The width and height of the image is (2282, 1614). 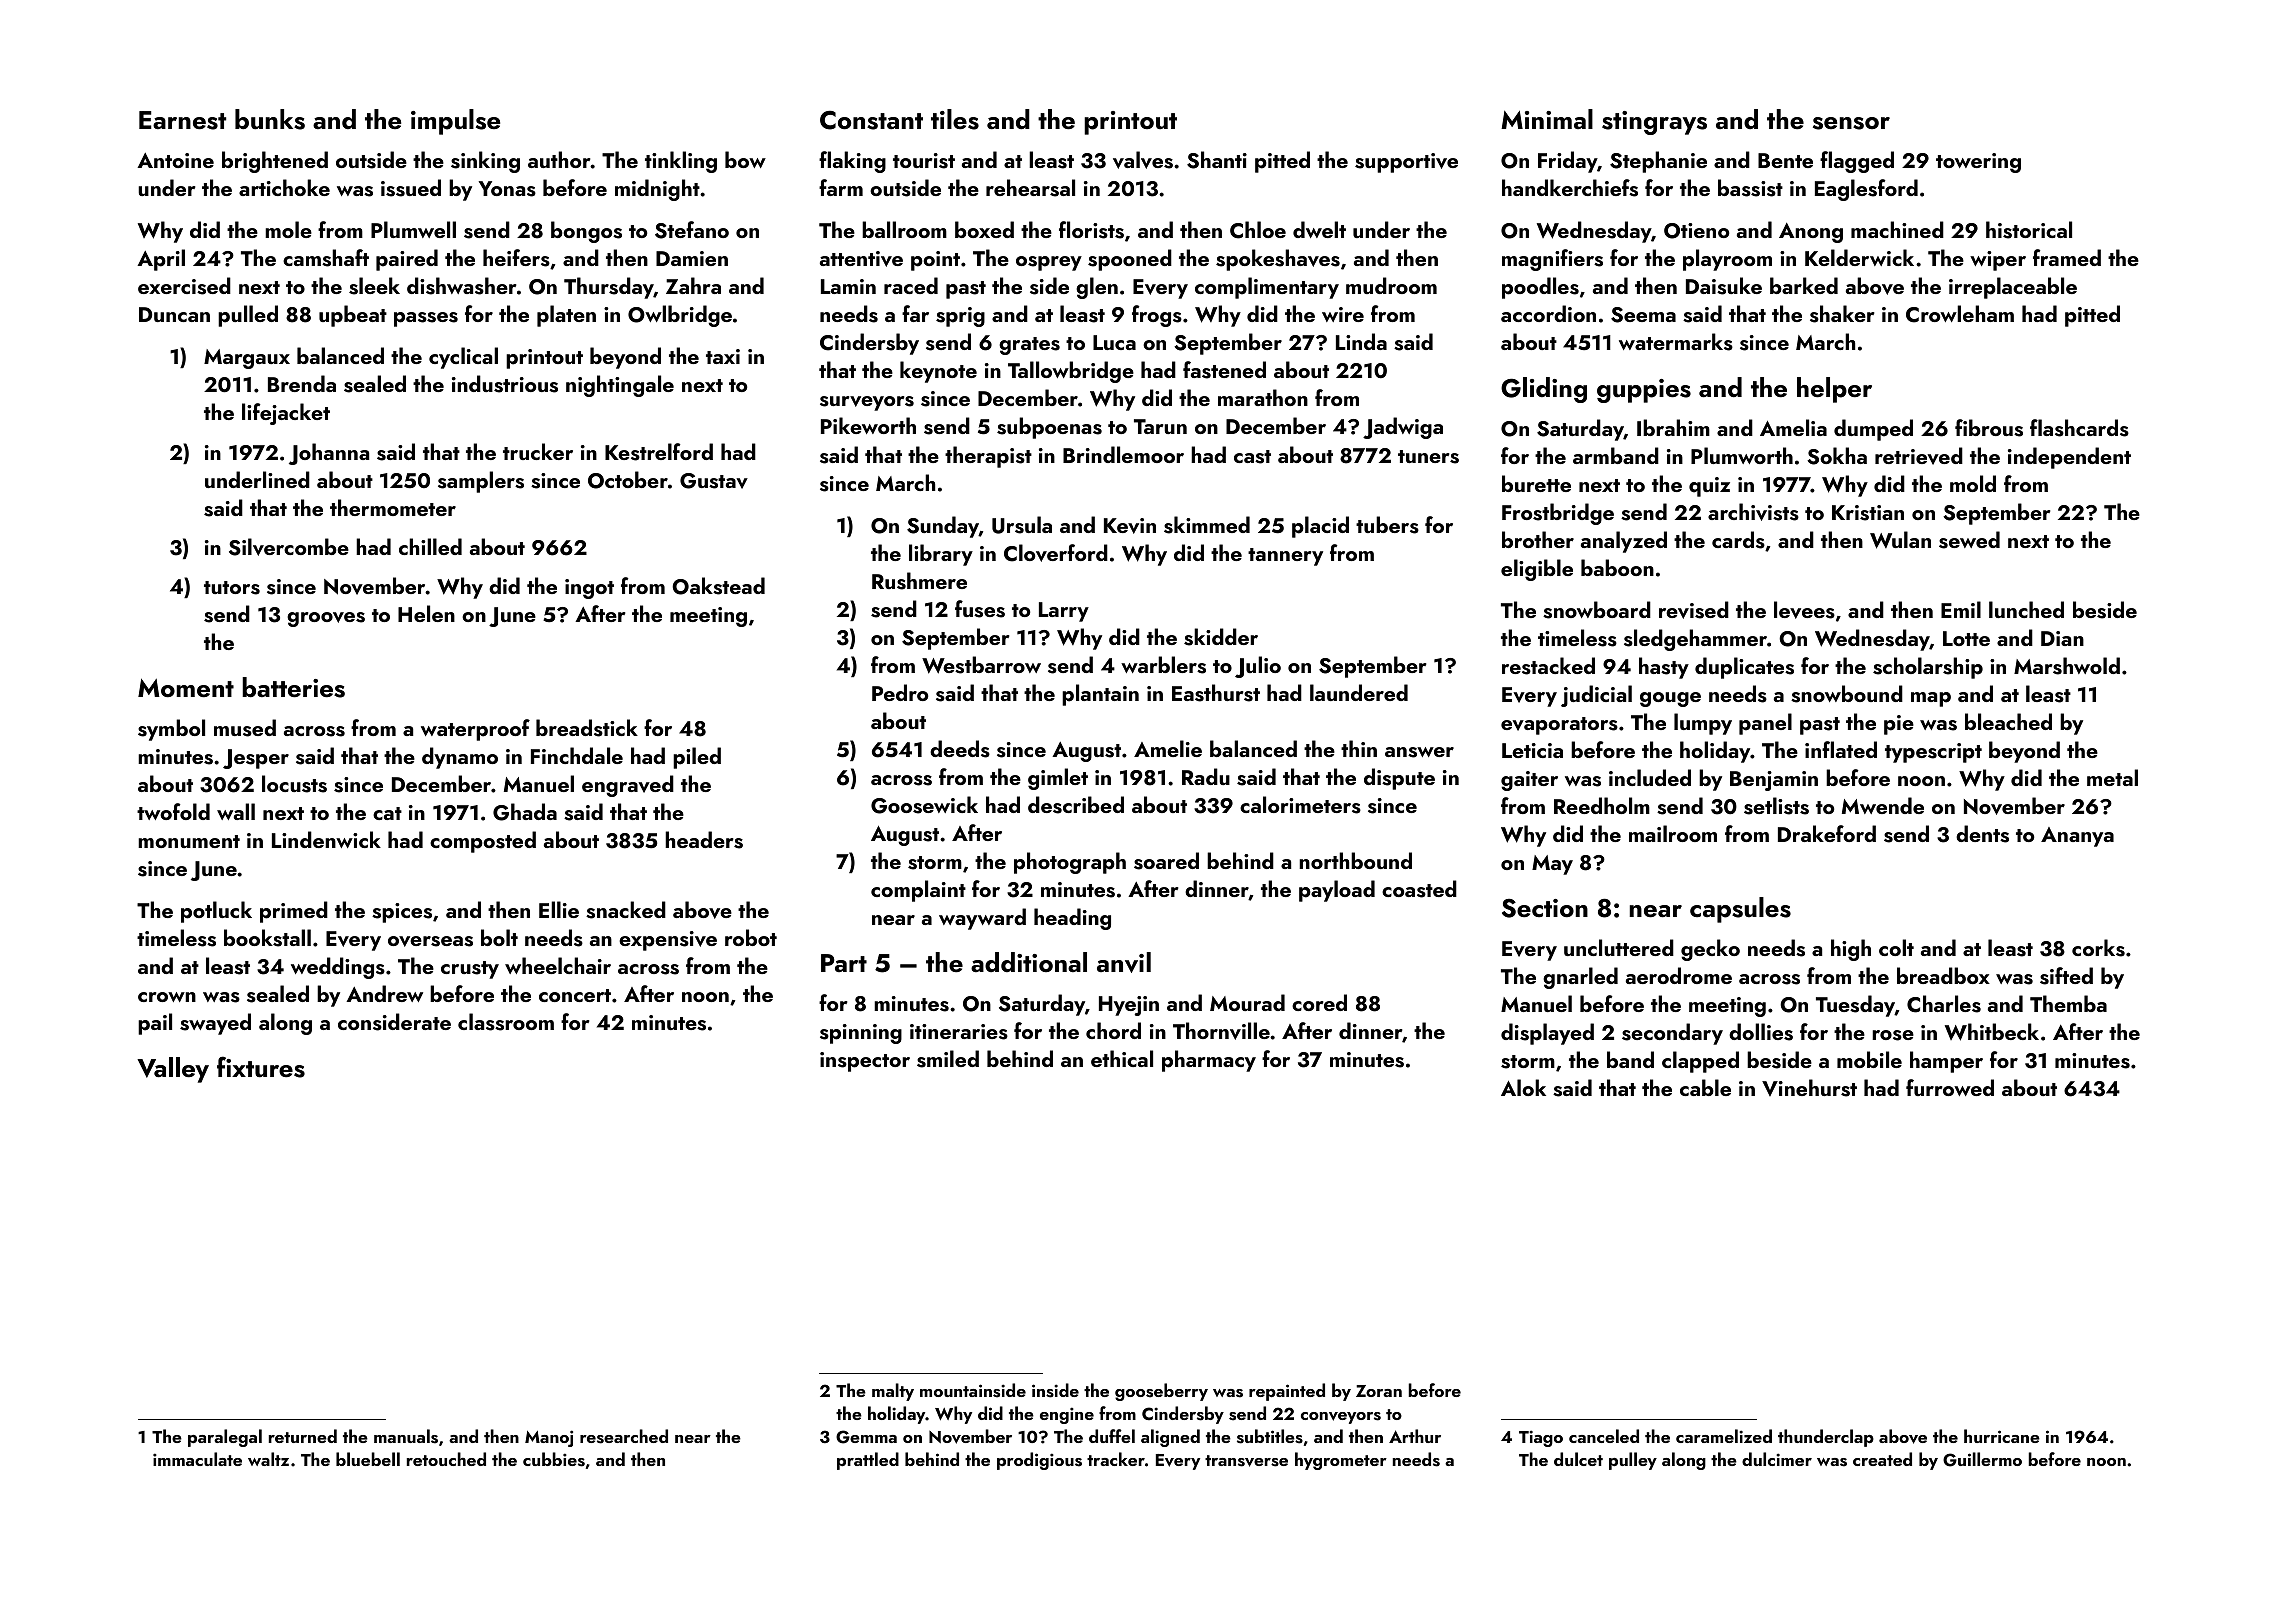 What do you see at coordinates (841, 187) in the image?
I see `farm` at bounding box center [841, 187].
